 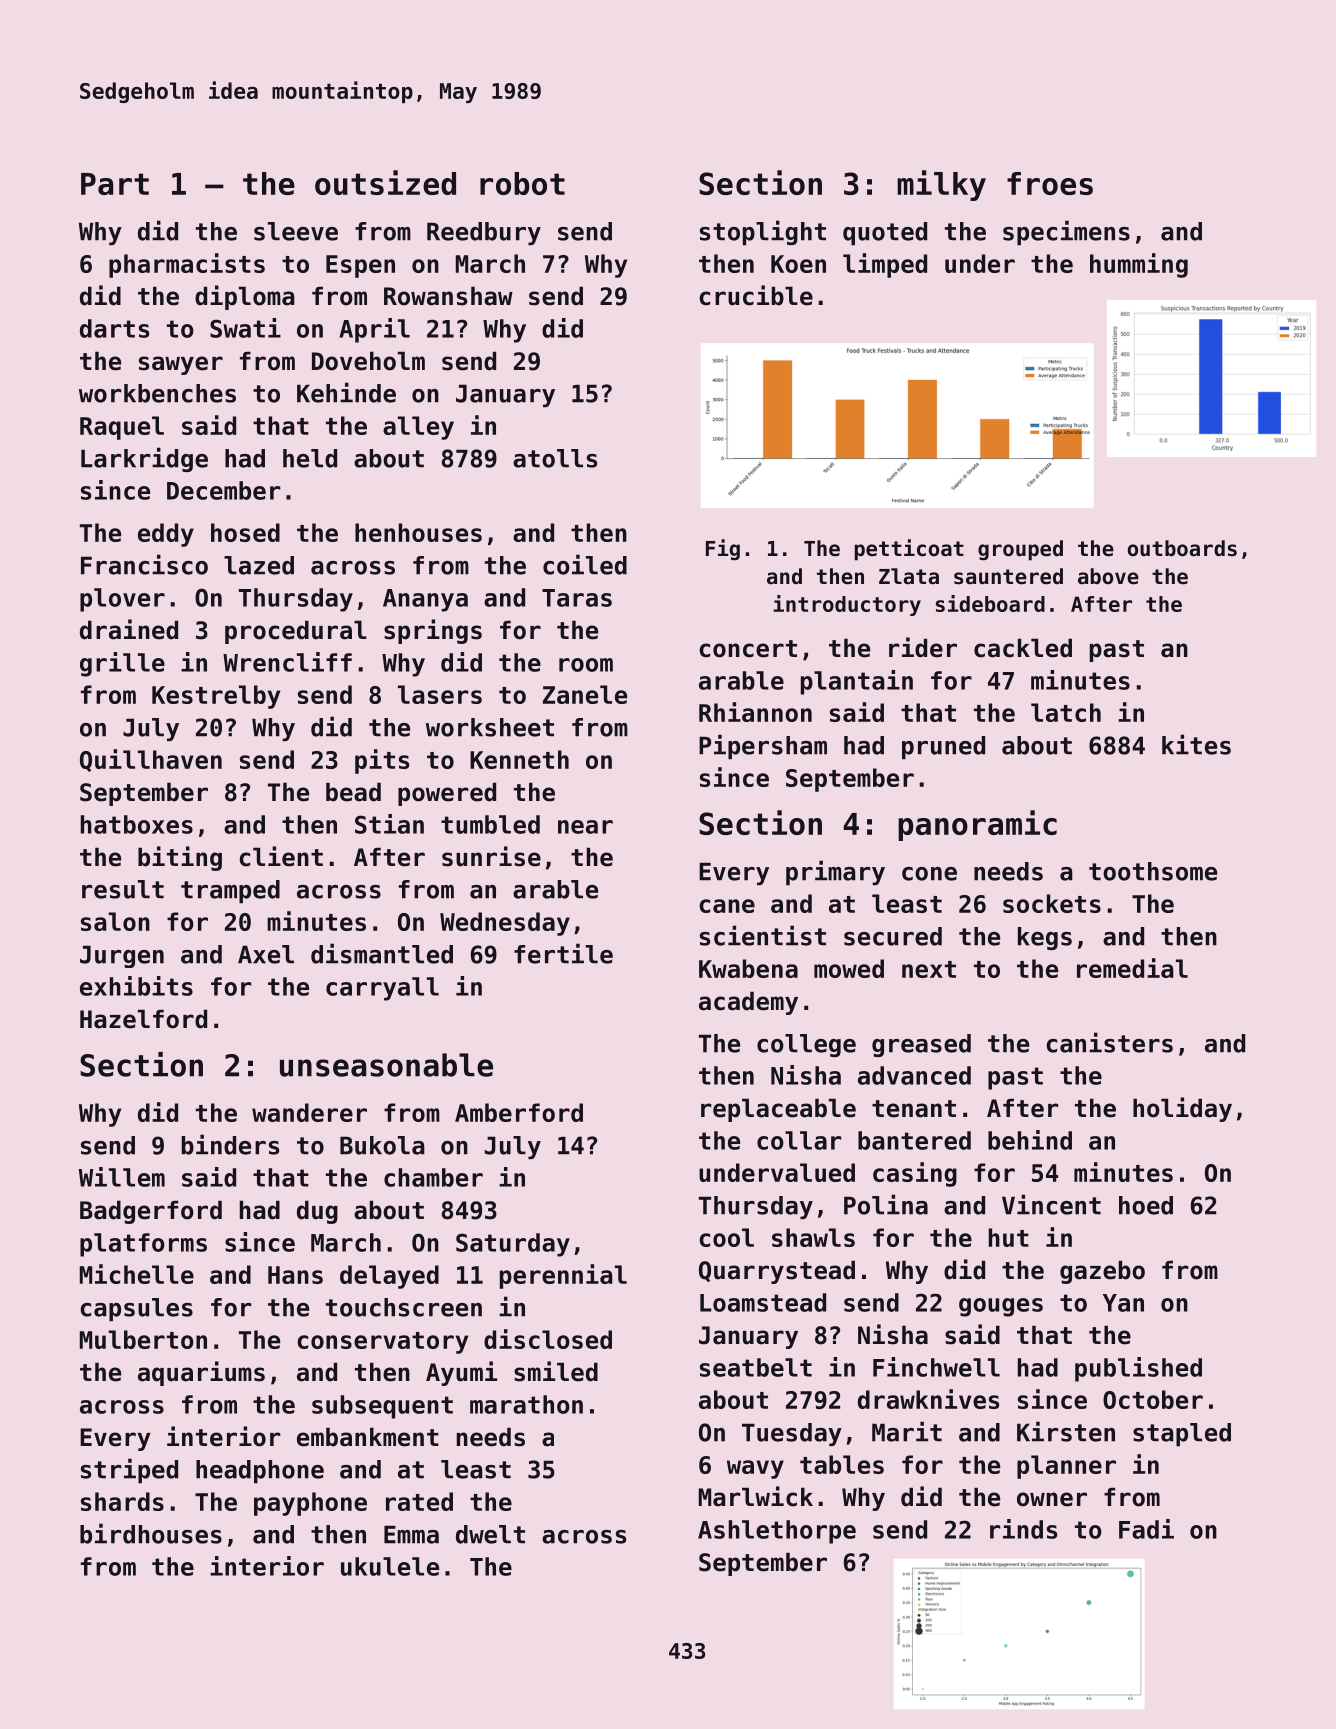 What do you see at coordinates (448, 296) in the image?
I see `Rowanshaw` at bounding box center [448, 296].
